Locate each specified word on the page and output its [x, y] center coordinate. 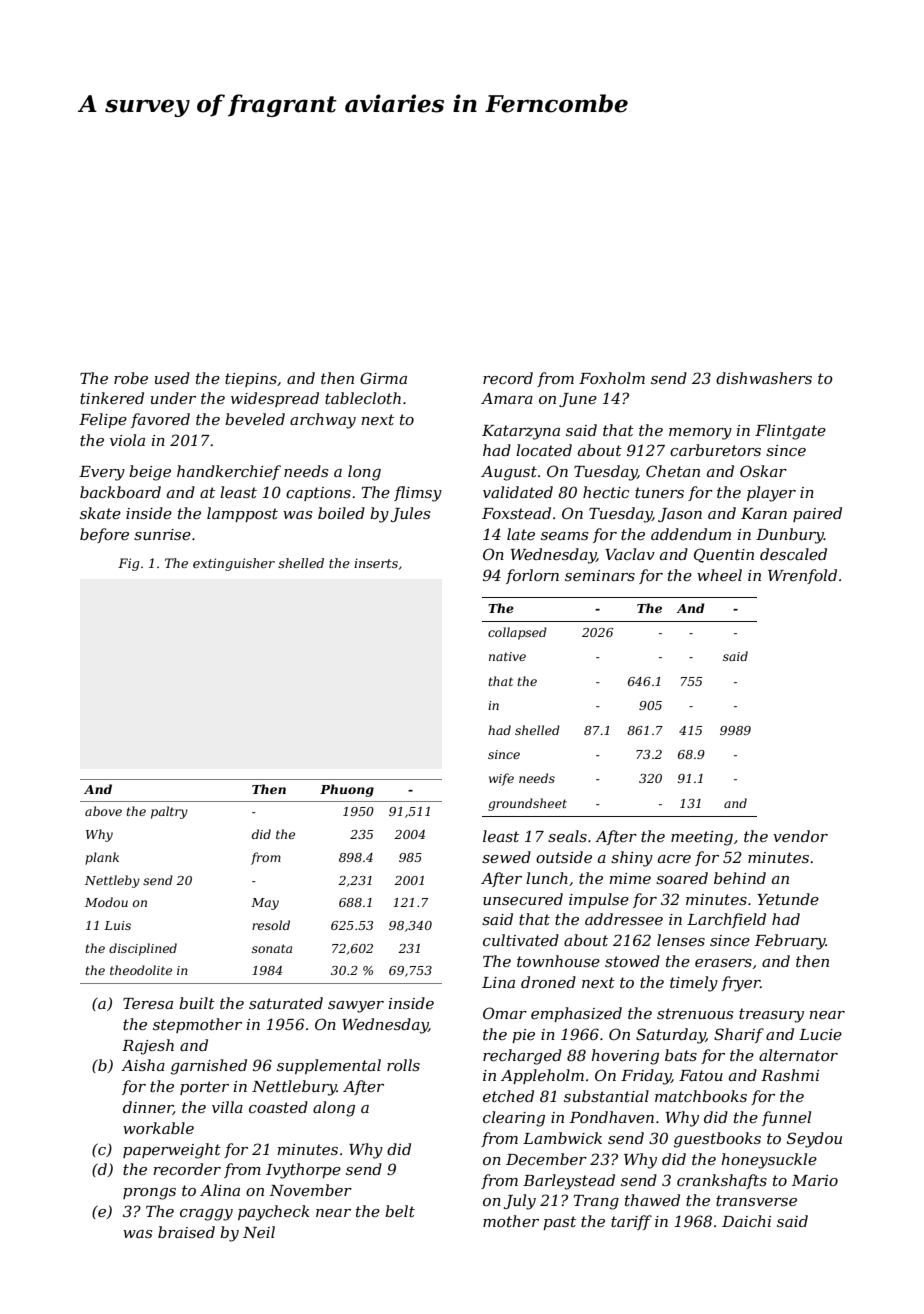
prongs [149, 1194]
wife [501, 779]
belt [400, 1211]
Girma [383, 378]
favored [160, 420]
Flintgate [790, 432]
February [790, 942]
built [197, 1003]
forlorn [532, 576]
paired [817, 514]
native [507, 656]
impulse [599, 900]
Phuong [347, 790]
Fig [129, 564]
